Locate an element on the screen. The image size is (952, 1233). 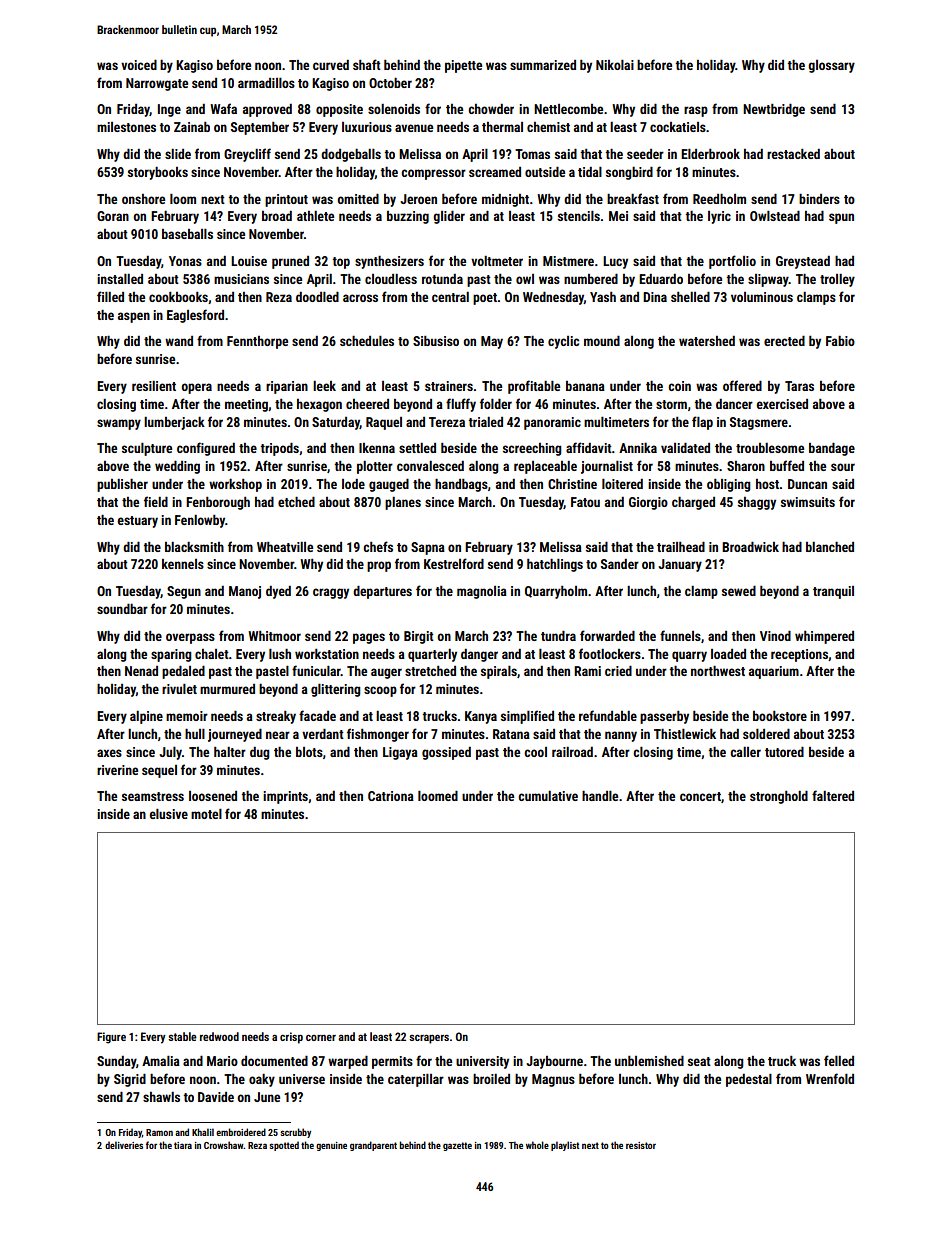
glossary is located at coordinates (831, 66).
